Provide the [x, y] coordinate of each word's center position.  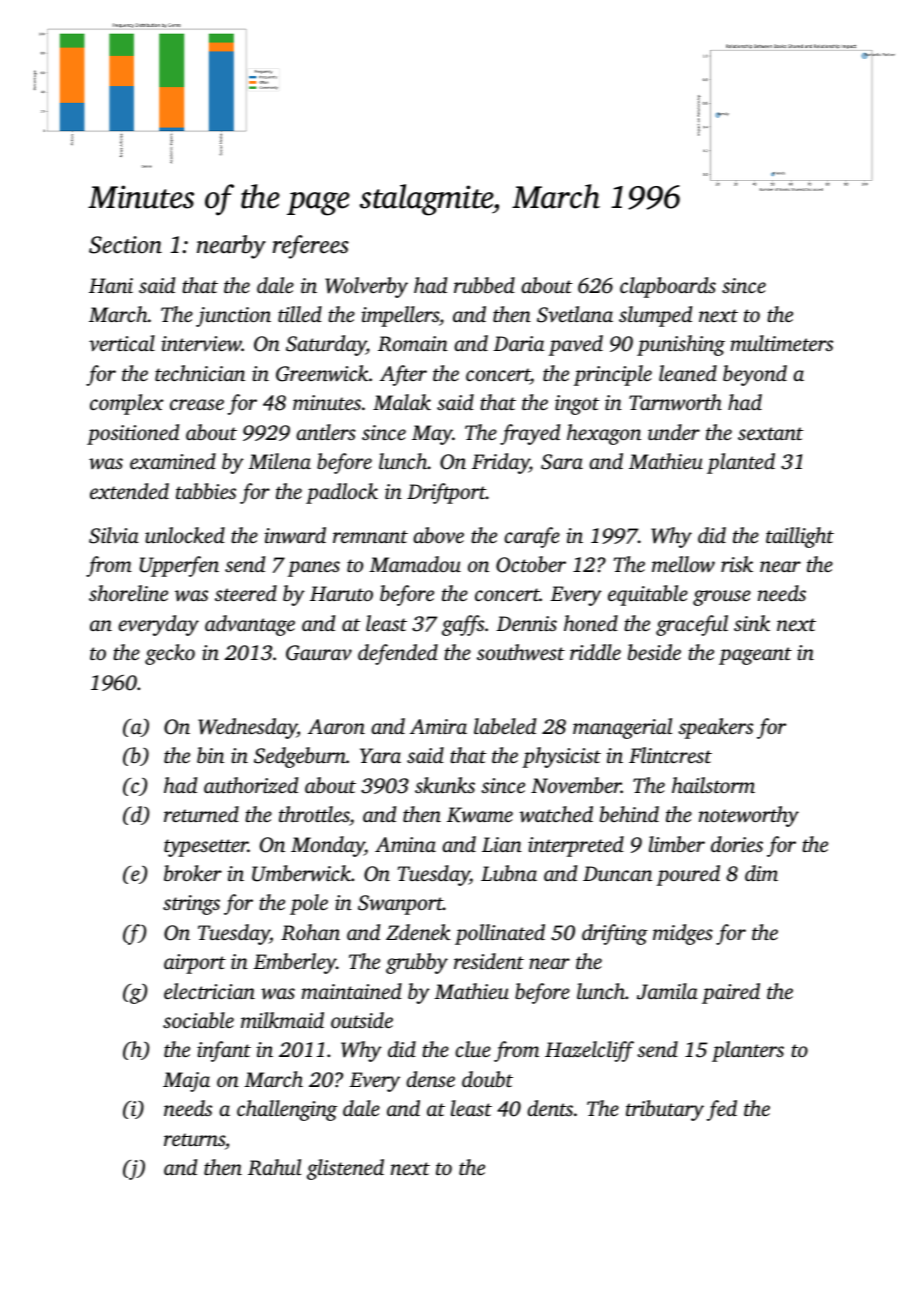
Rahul [274, 1167]
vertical [122, 343]
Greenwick [322, 373]
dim [761, 873]
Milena [279, 461]
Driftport [446, 493]
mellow [683, 564]
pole [309, 904]
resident [489, 961]
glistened [345, 1169]
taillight [800, 537]
